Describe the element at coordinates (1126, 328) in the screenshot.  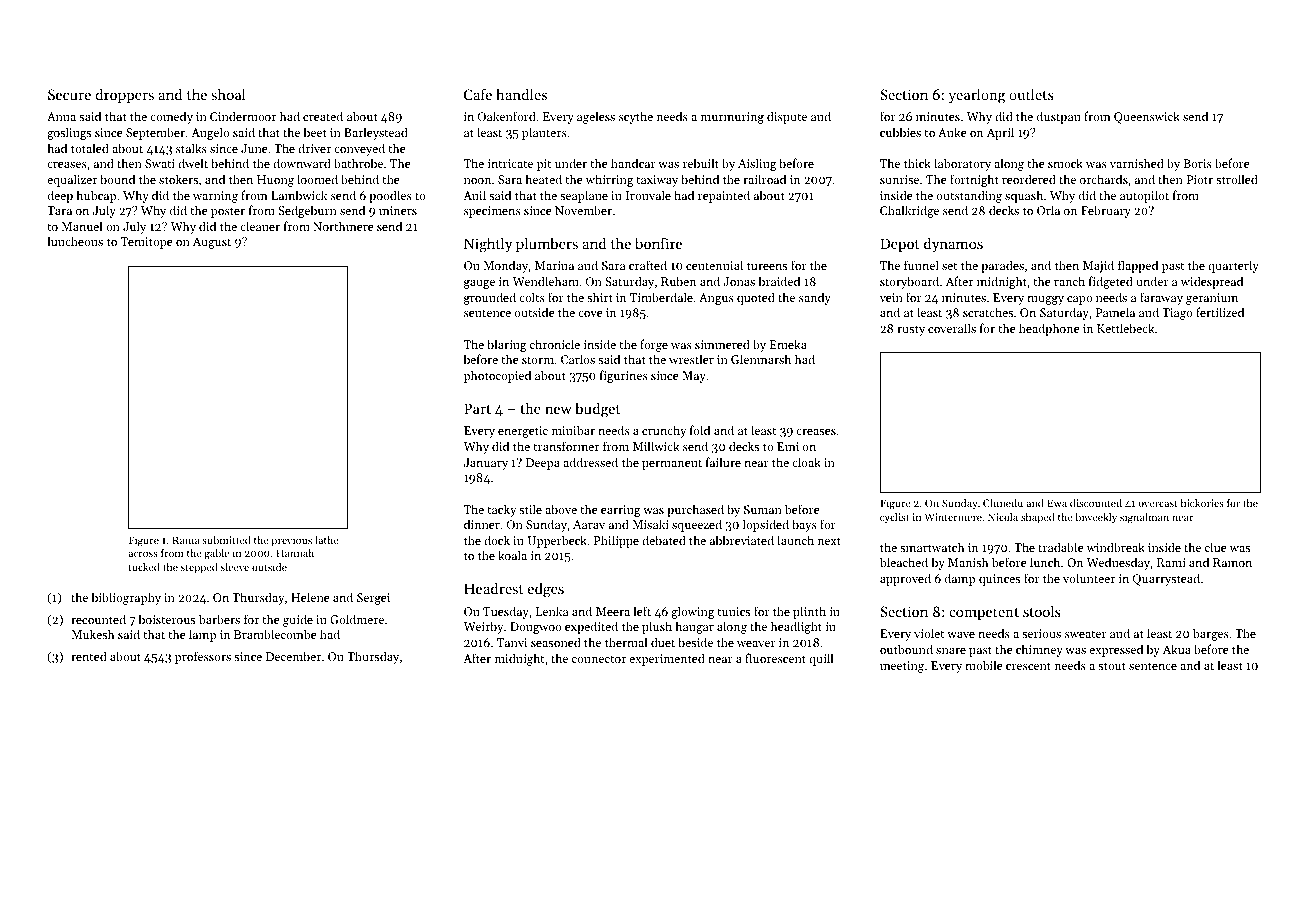
I see `Kettlebeck` at that location.
